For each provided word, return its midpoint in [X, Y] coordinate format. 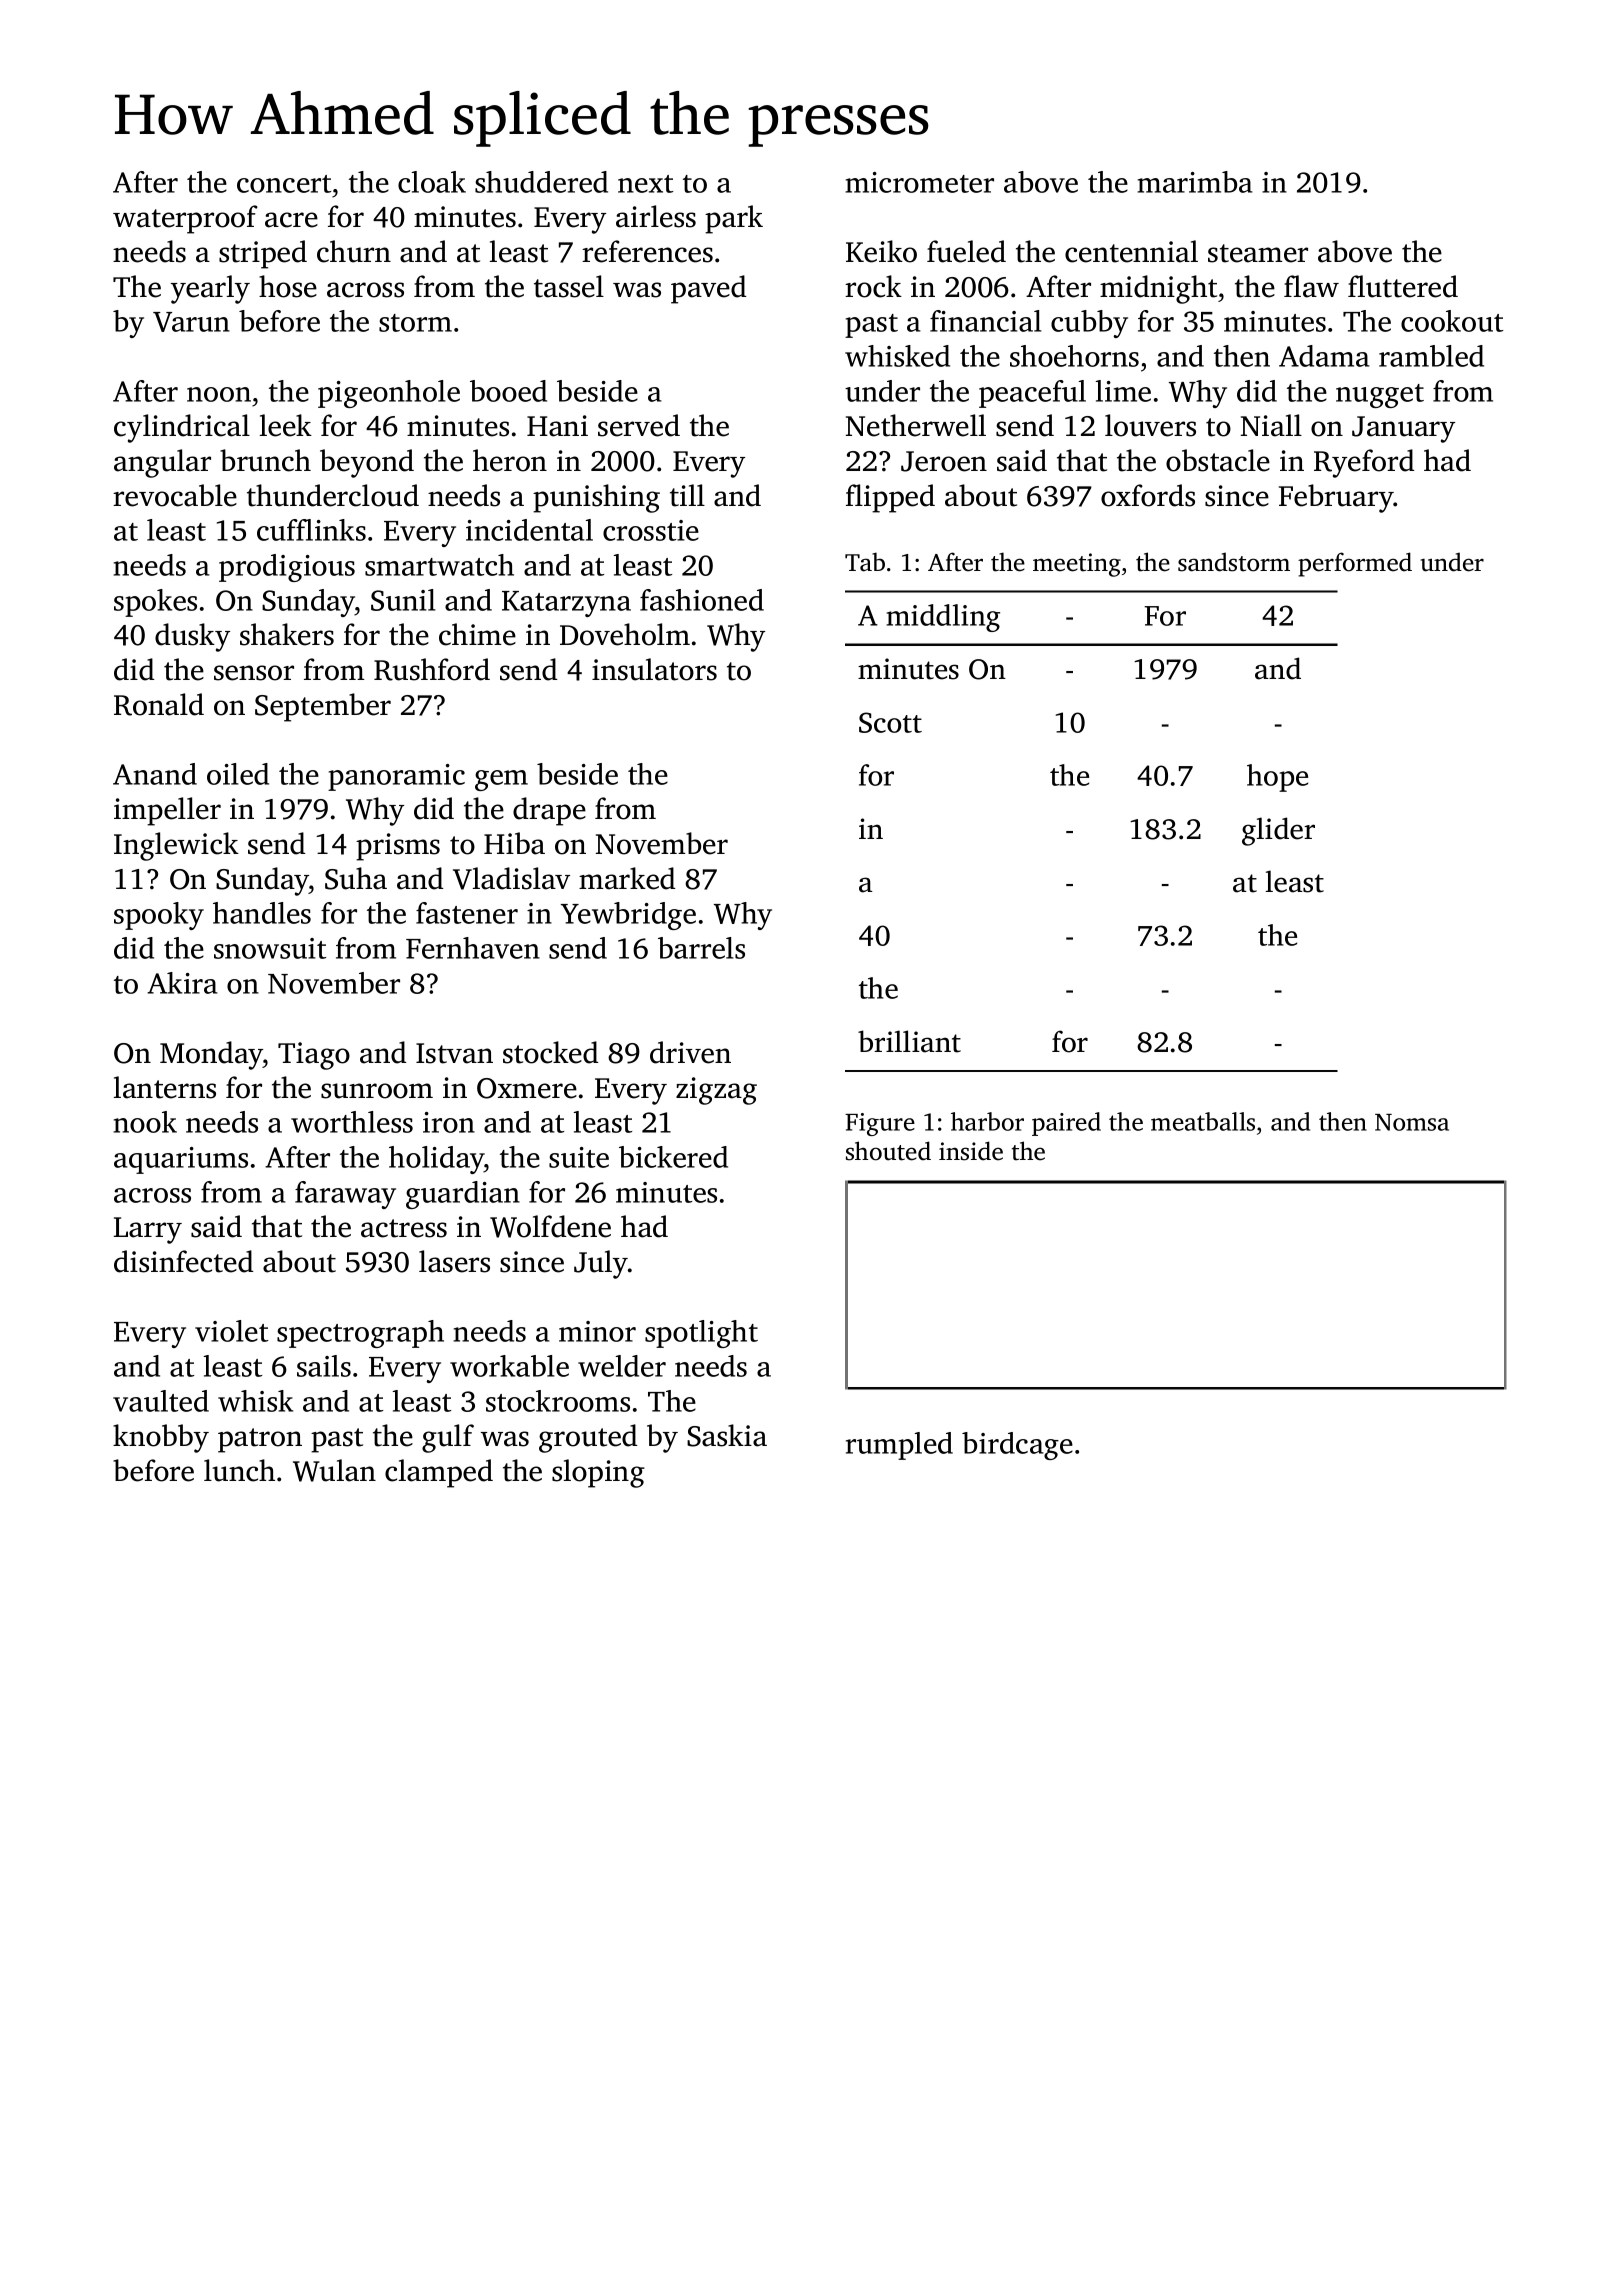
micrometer [919, 182]
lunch [239, 1470]
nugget [1380, 396]
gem [501, 780]
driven [690, 1052]
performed [1355, 564]
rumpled [899, 1446]
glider [1278, 831]
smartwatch [439, 565]
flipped [890, 498]
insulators [654, 669]
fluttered [1403, 286]
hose [288, 286]
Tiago [314, 1056]
